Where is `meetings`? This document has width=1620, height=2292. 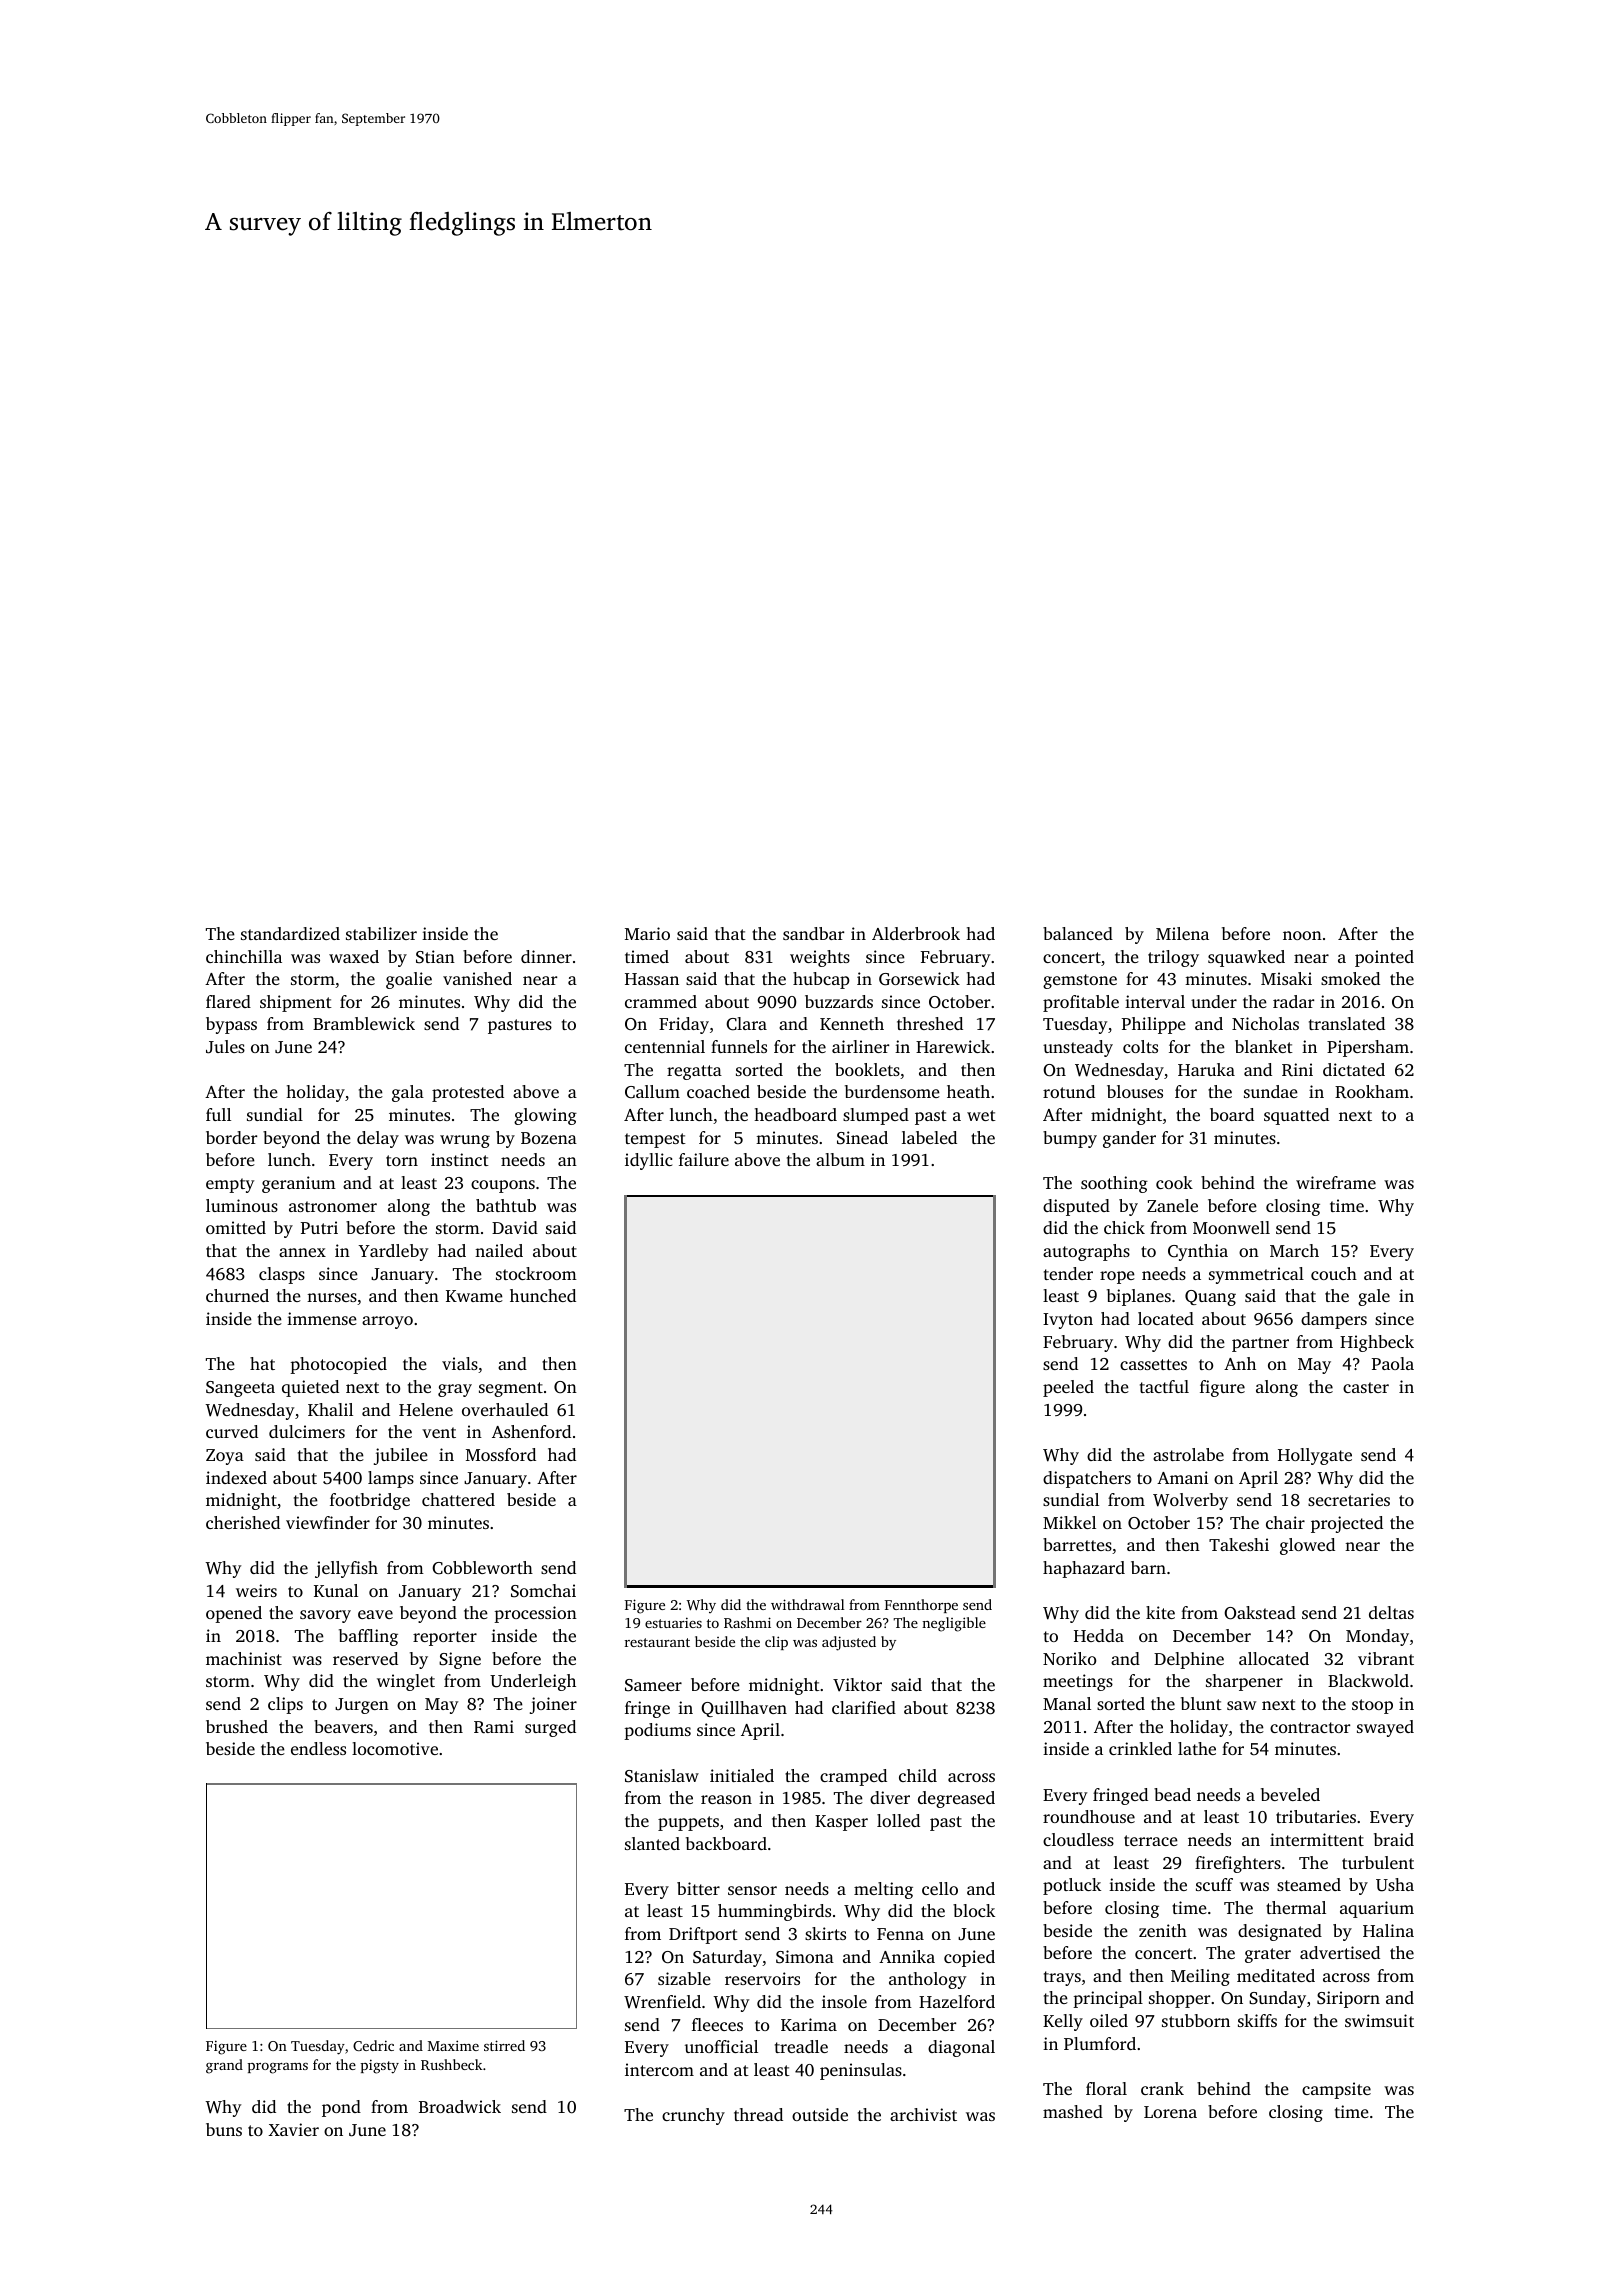 meetings is located at coordinates (1078, 1682).
